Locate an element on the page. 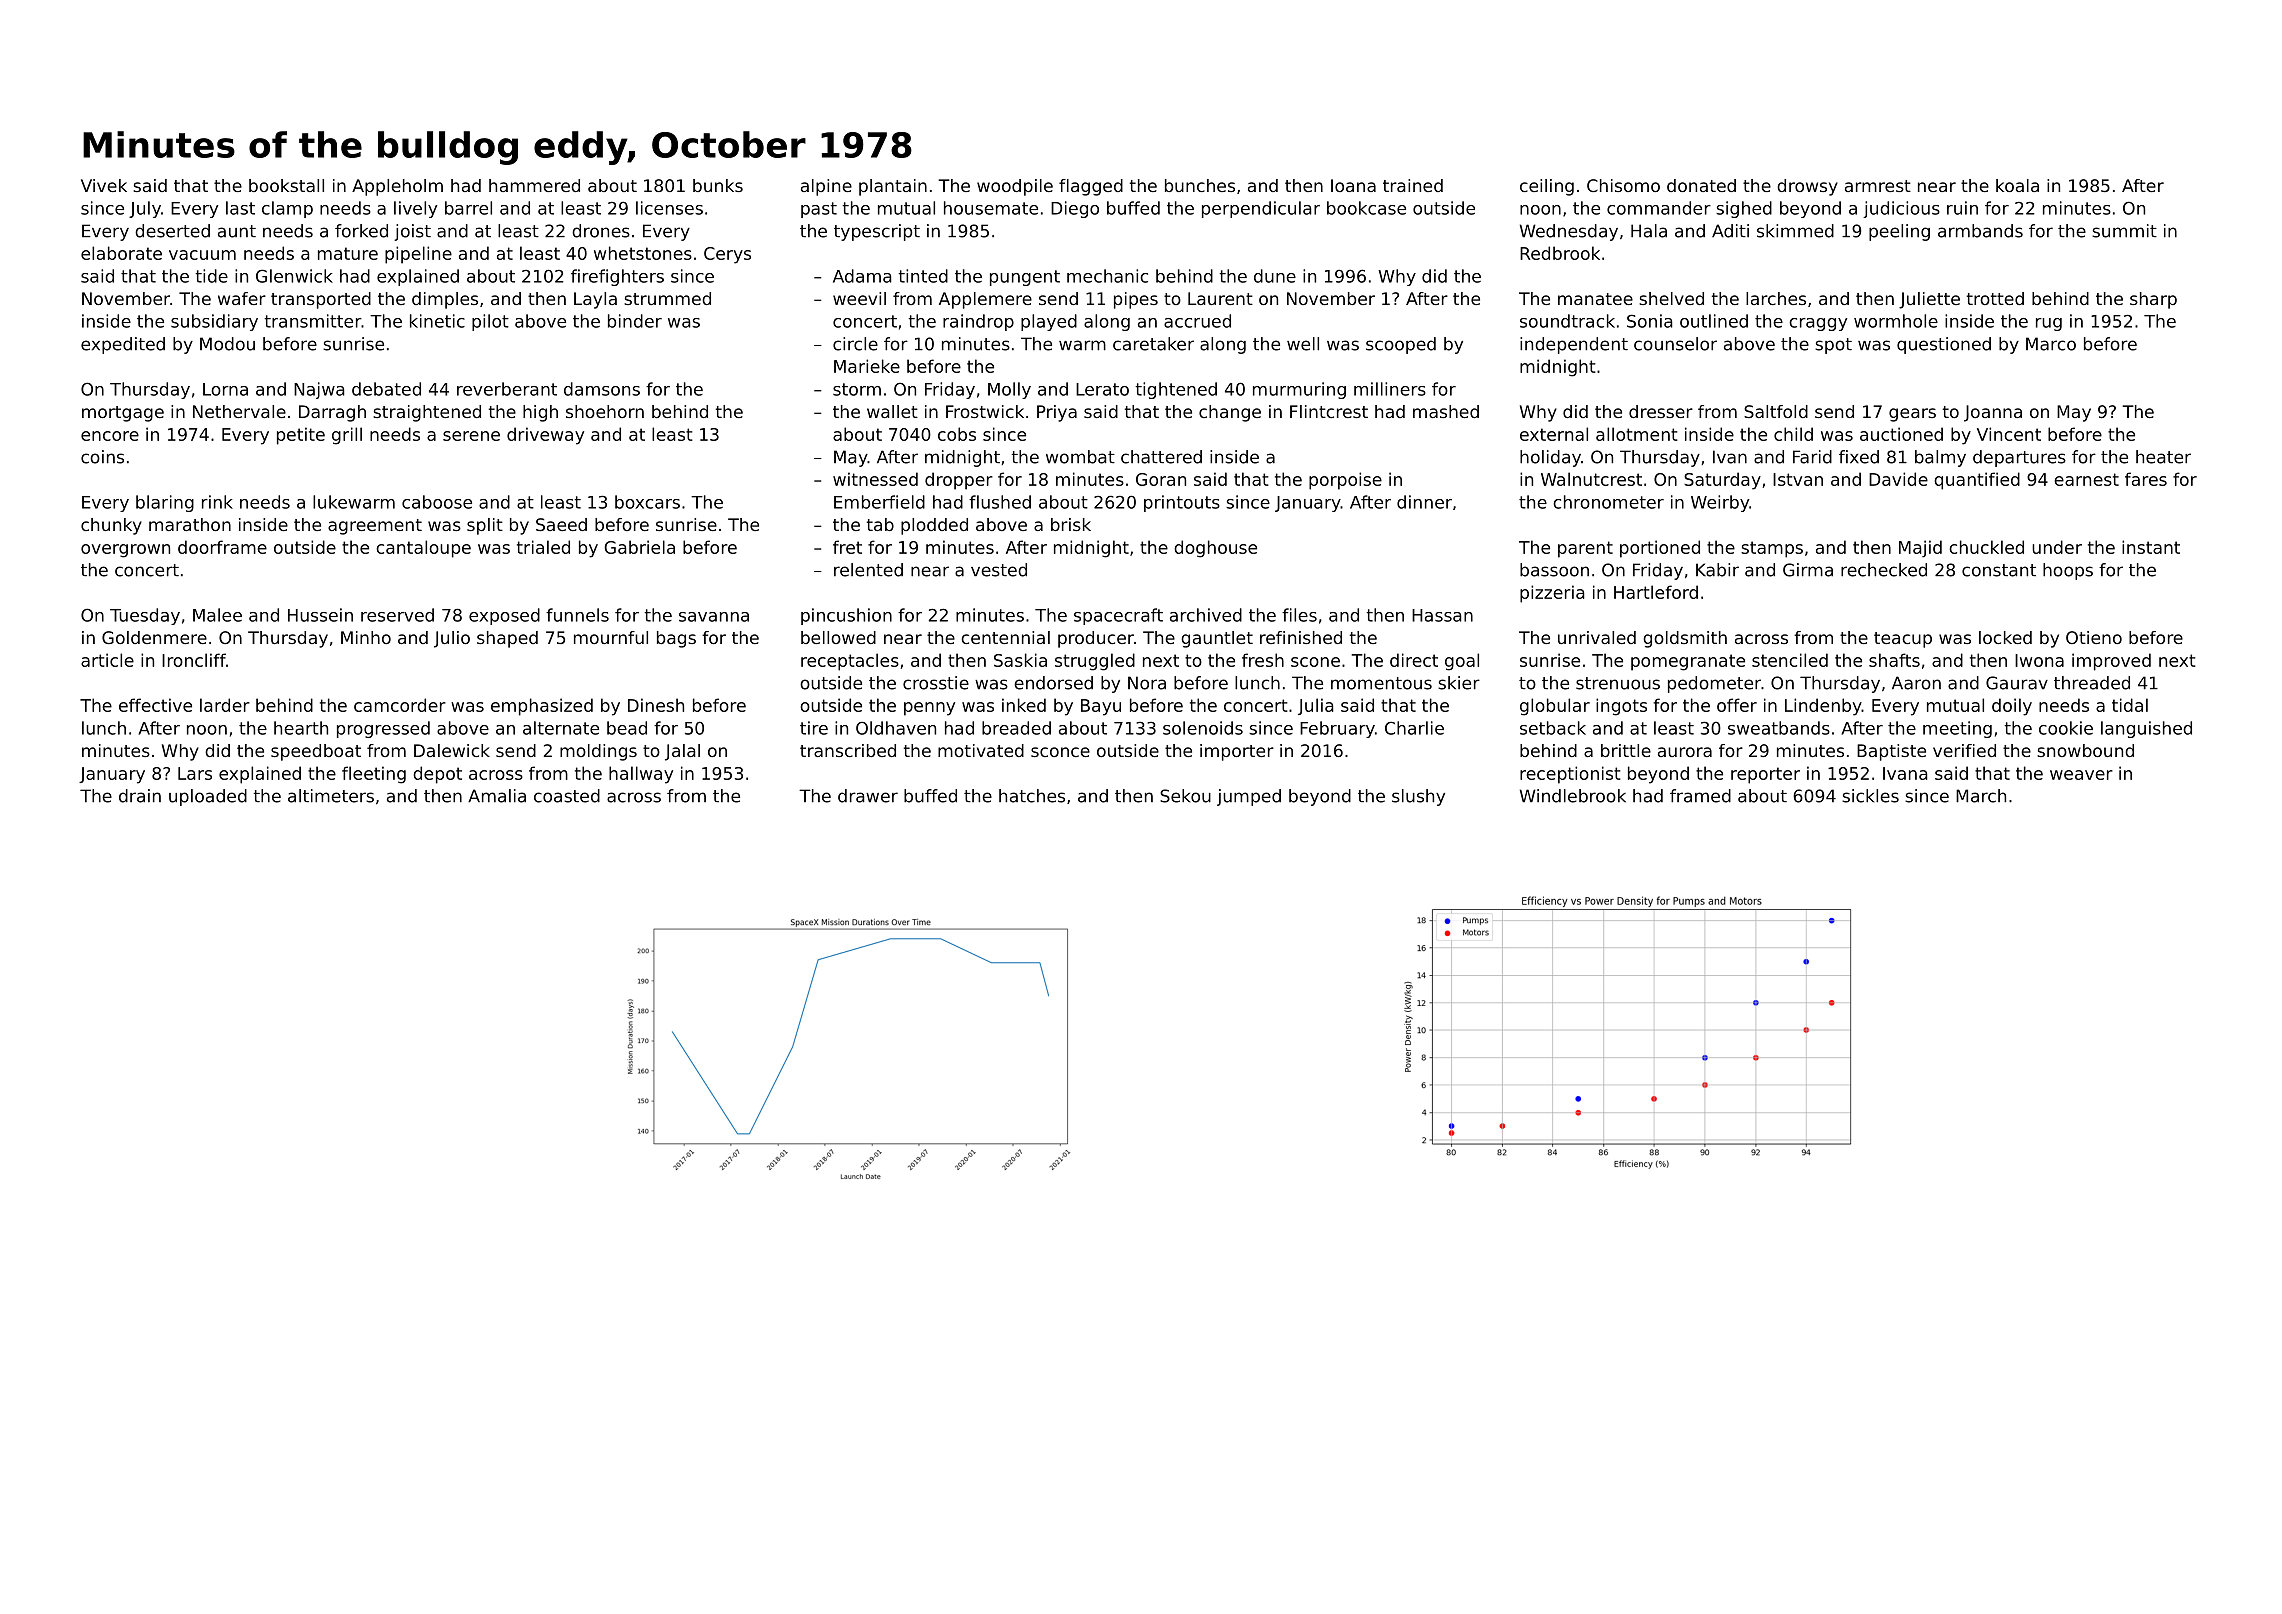 The width and height of the page is (2282, 1614). sickles is located at coordinates (1870, 796).
